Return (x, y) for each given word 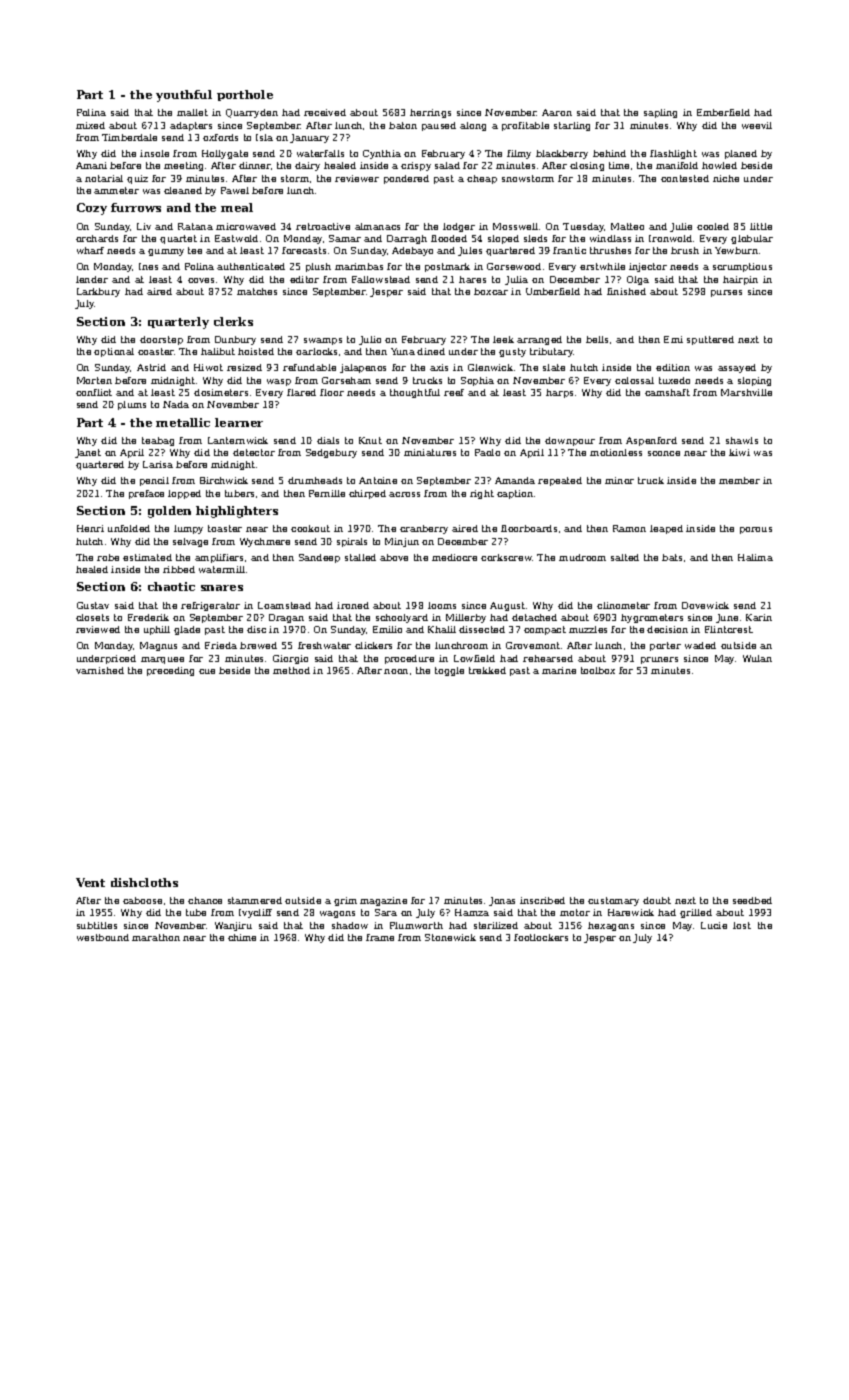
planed (741, 154)
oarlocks (316, 351)
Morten (94, 380)
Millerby (466, 618)
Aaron (557, 112)
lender (92, 279)
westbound (103, 937)
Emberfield (723, 112)
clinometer (623, 605)
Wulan (757, 658)
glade (187, 630)
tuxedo (674, 380)
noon (396, 671)
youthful (184, 96)
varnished (100, 670)
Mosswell (515, 226)
